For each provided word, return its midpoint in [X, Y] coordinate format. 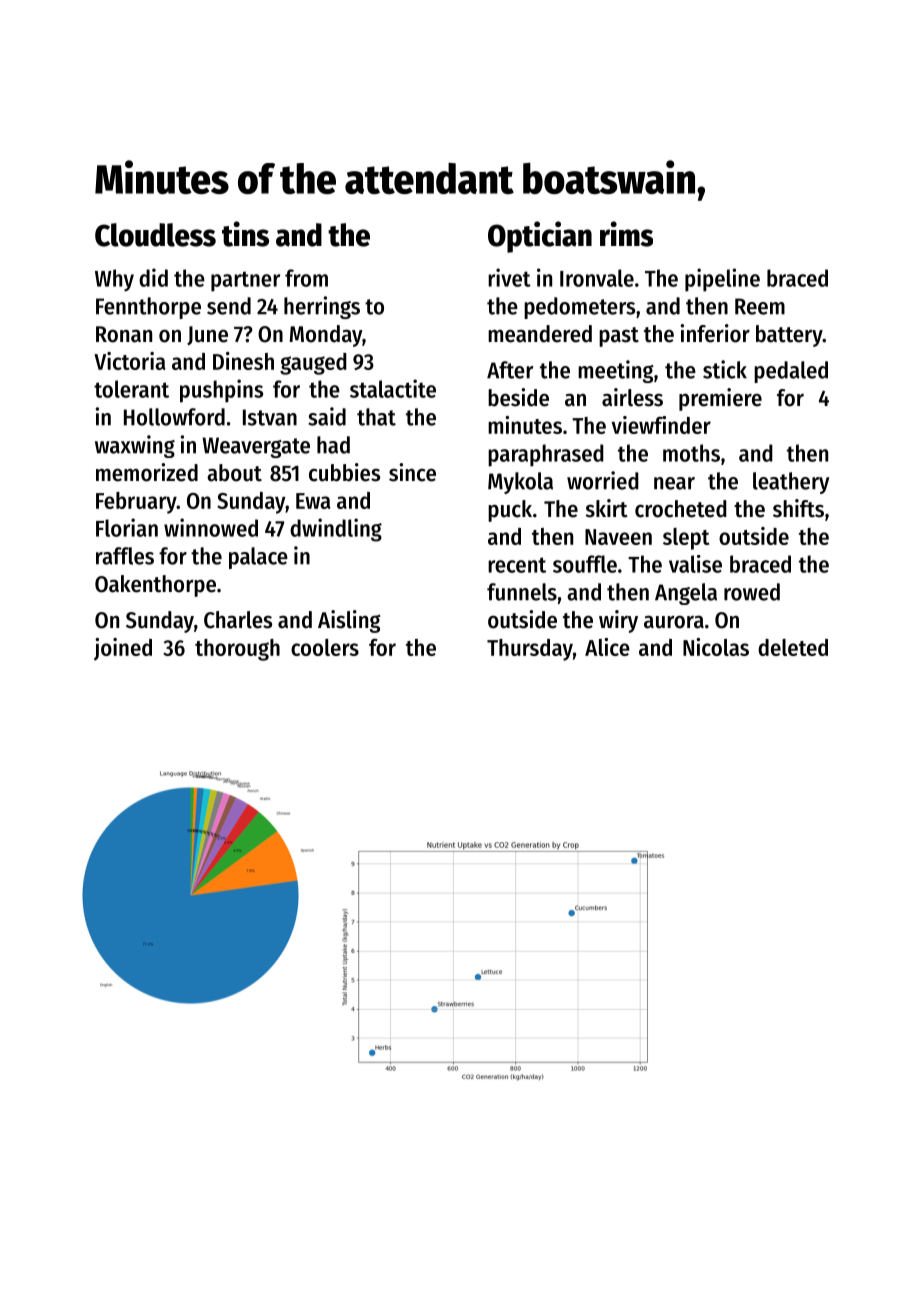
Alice [607, 647]
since [412, 472]
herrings [322, 307]
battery [789, 336]
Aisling [349, 621]
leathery [791, 483]
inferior [715, 333]
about [234, 473]
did [153, 277]
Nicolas [716, 647]
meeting [616, 371]
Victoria [130, 361]
